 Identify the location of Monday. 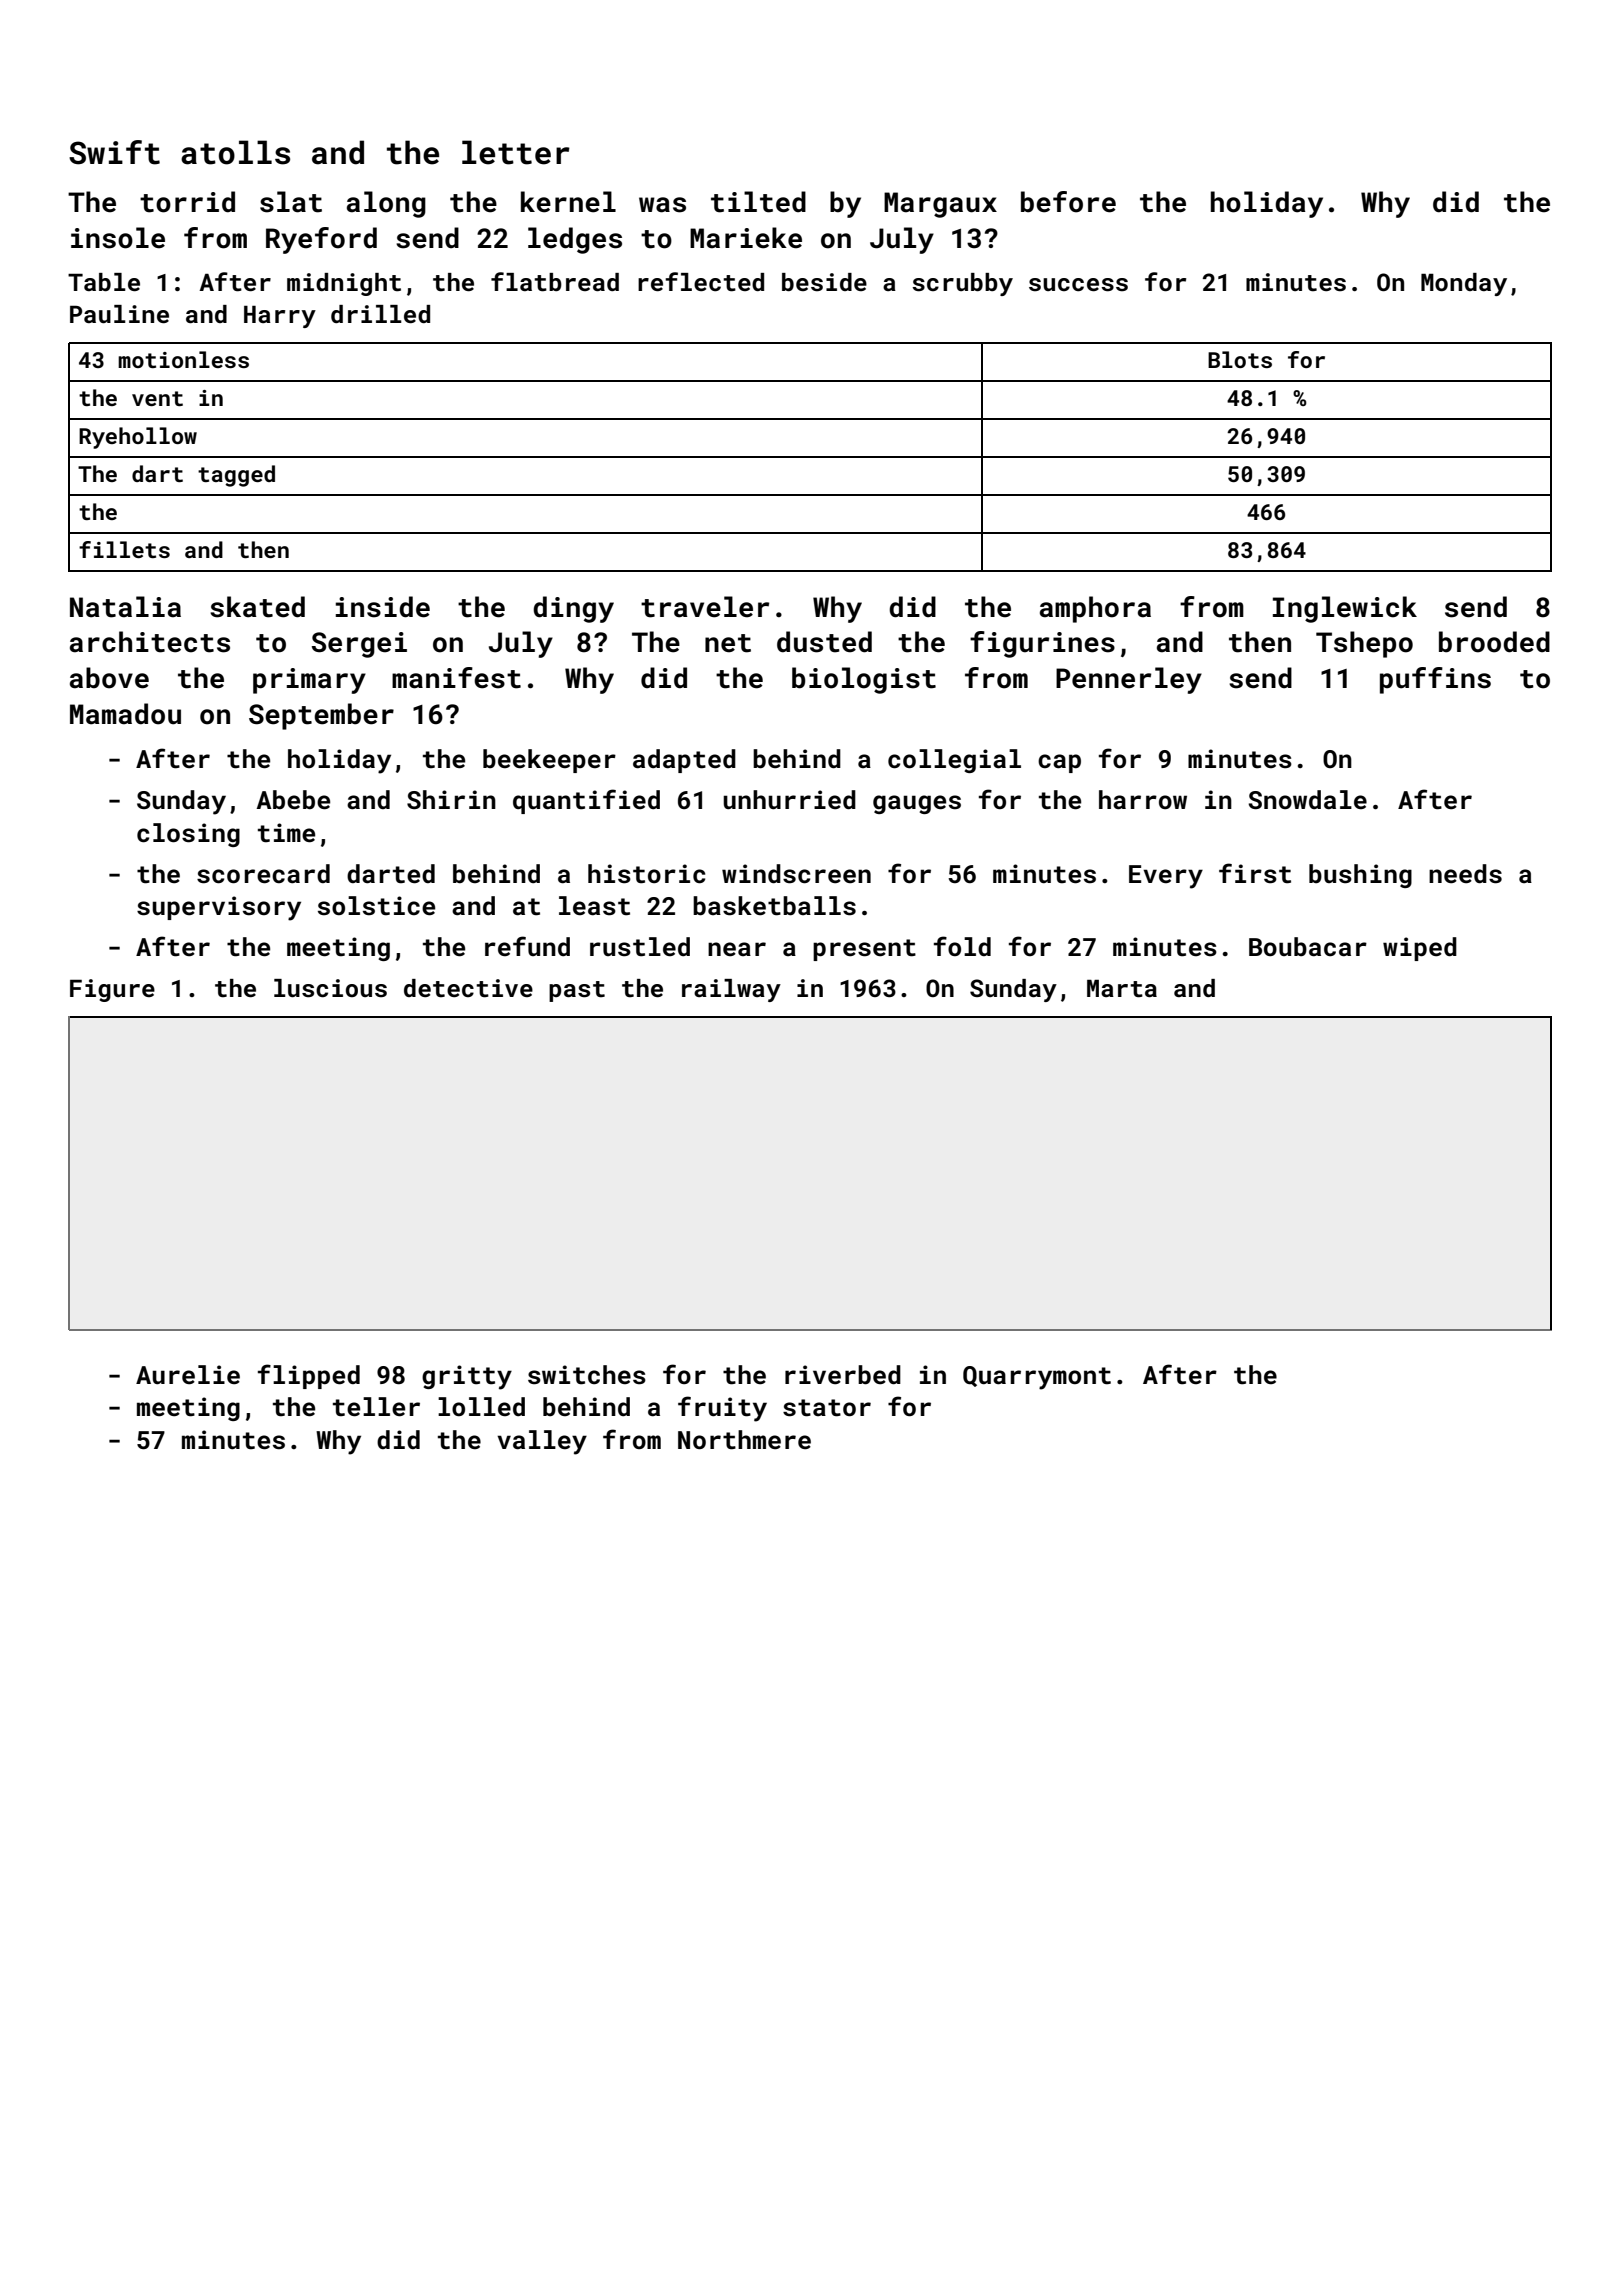
(1464, 284).
